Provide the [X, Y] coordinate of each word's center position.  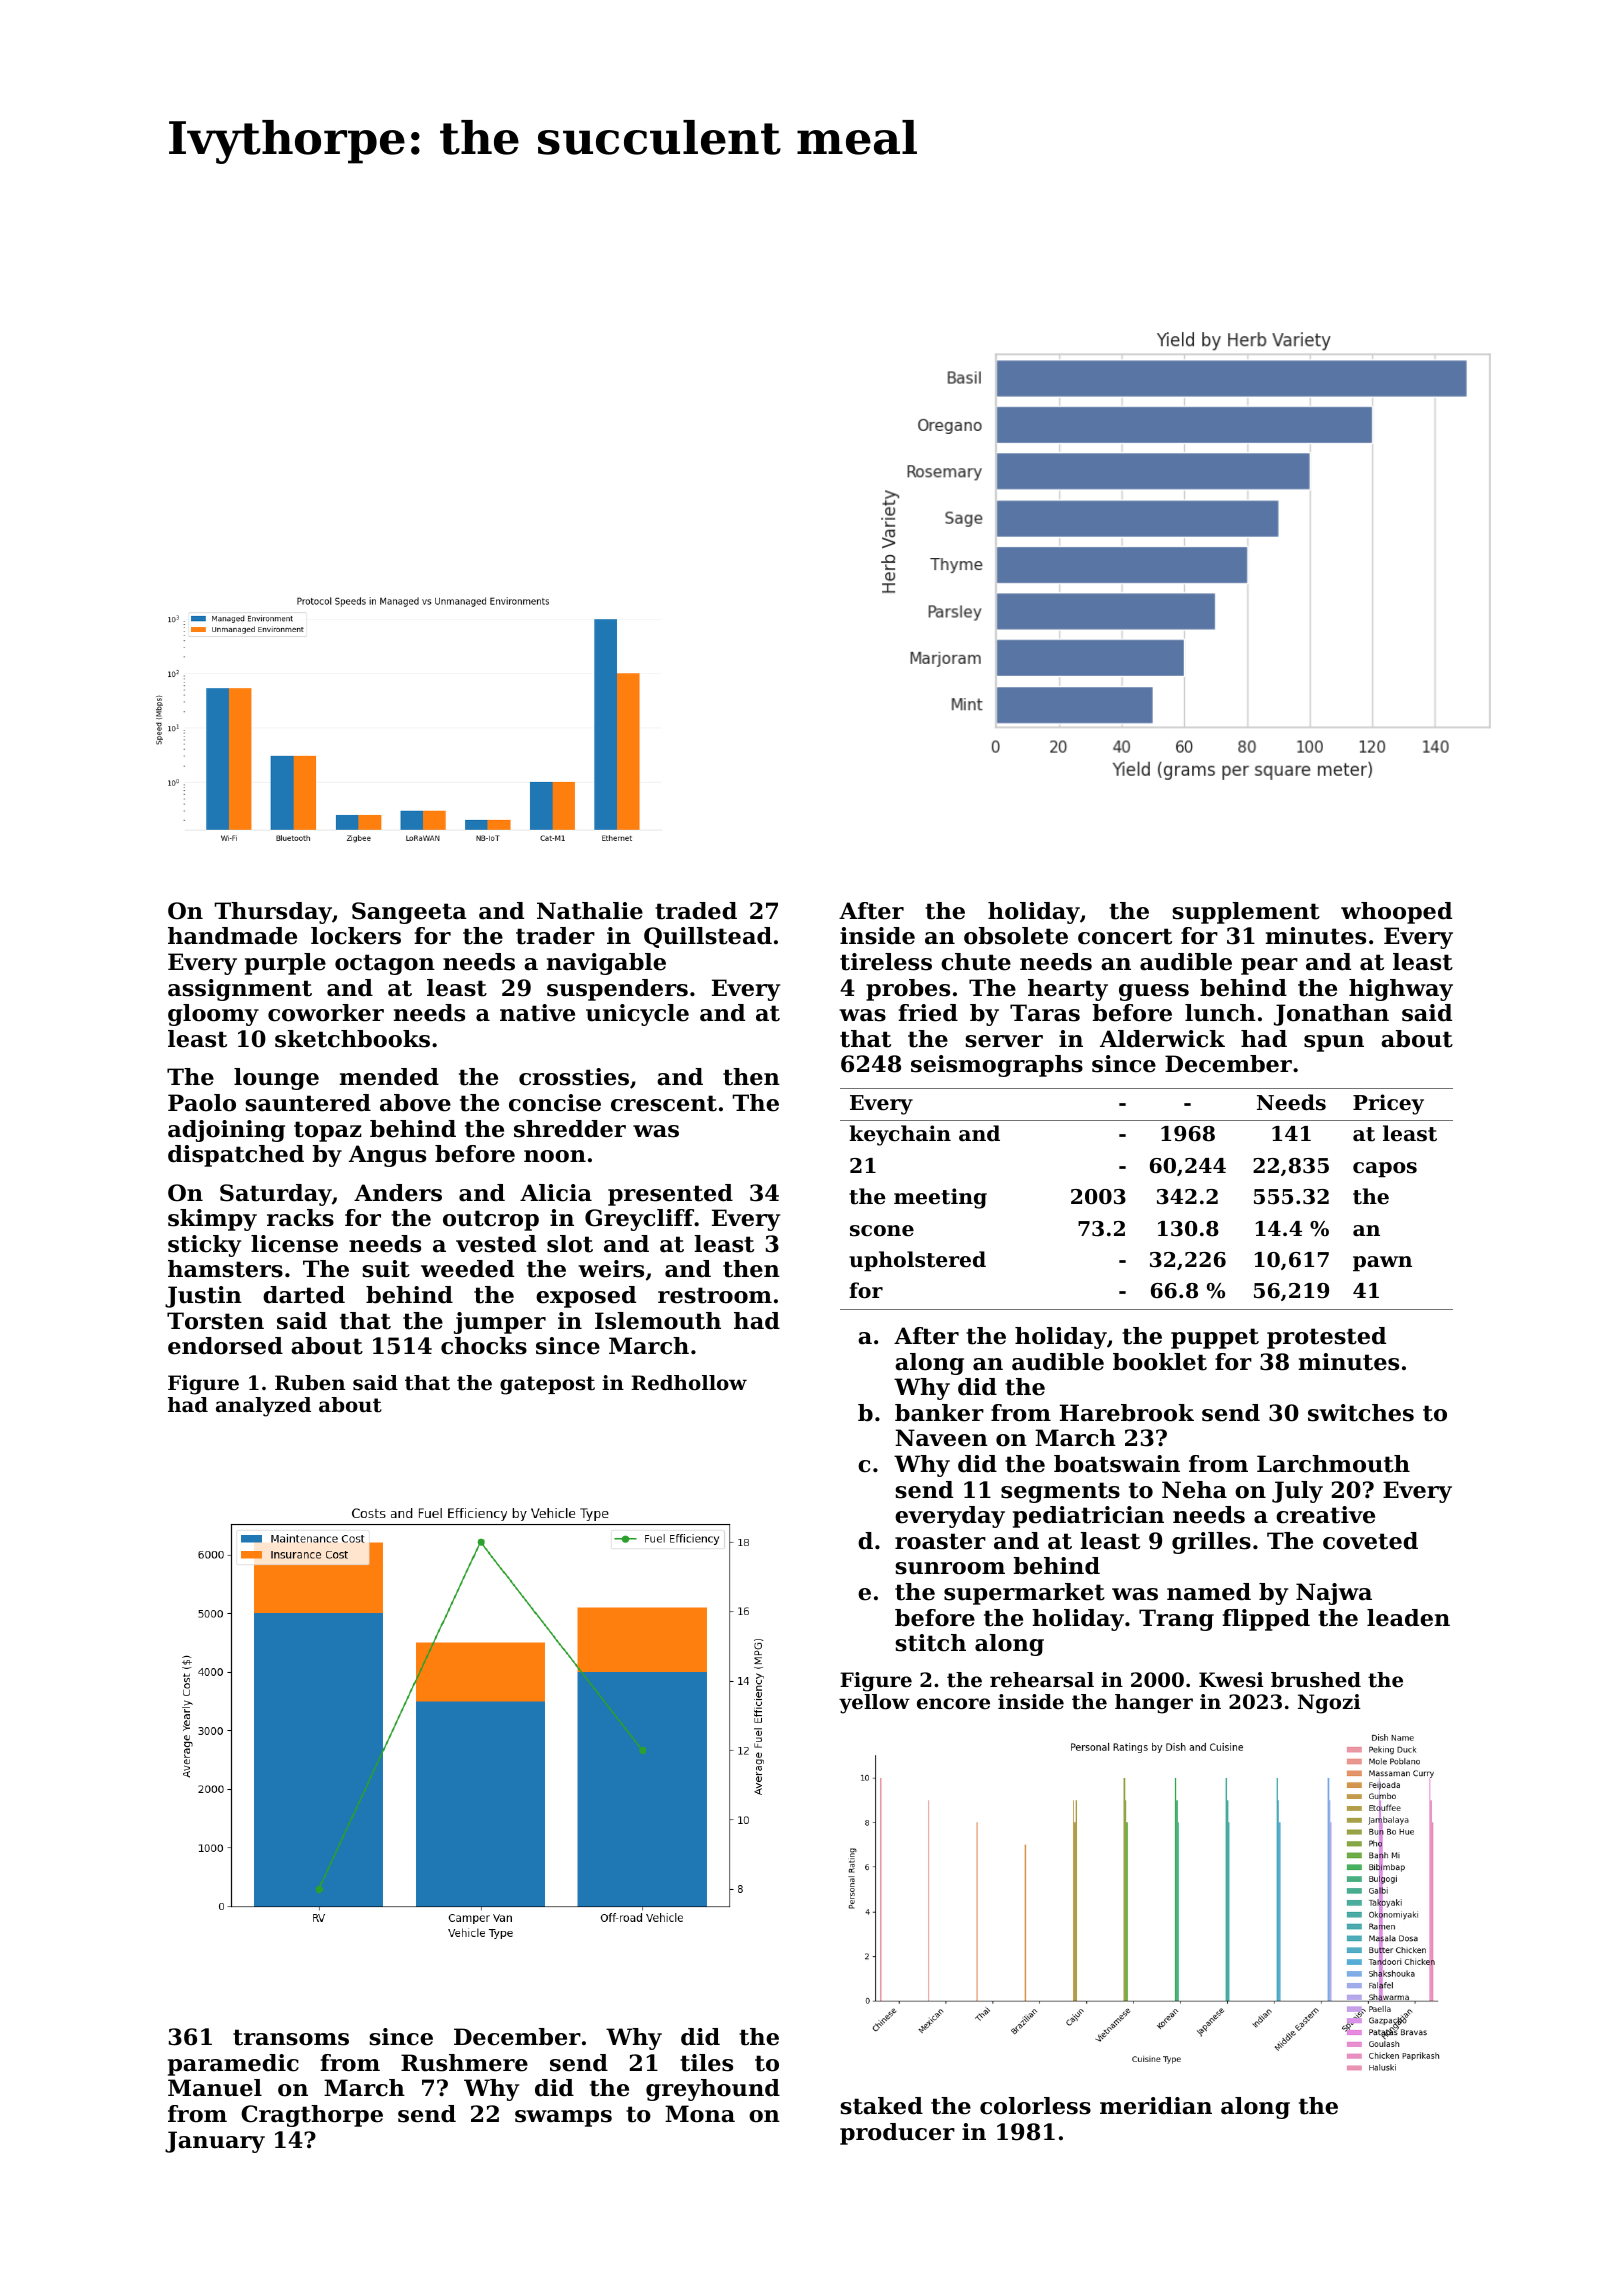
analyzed [263, 1407]
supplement [1246, 913]
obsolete [1016, 936]
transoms [291, 2037]
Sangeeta [409, 913]
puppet [1215, 1338]
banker [939, 1413]
